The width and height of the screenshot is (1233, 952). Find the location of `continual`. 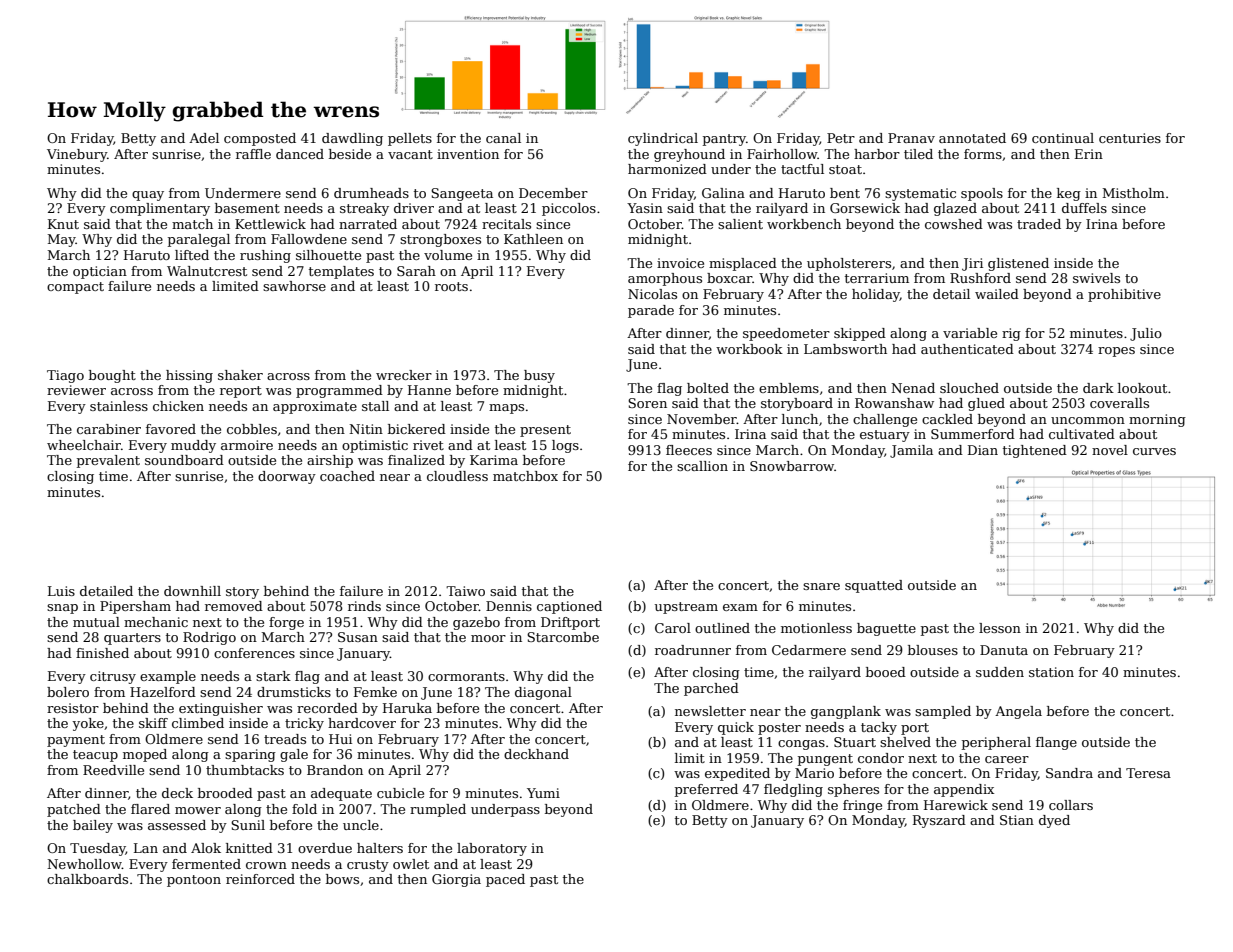

continual is located at coordinates (1063, 138).
